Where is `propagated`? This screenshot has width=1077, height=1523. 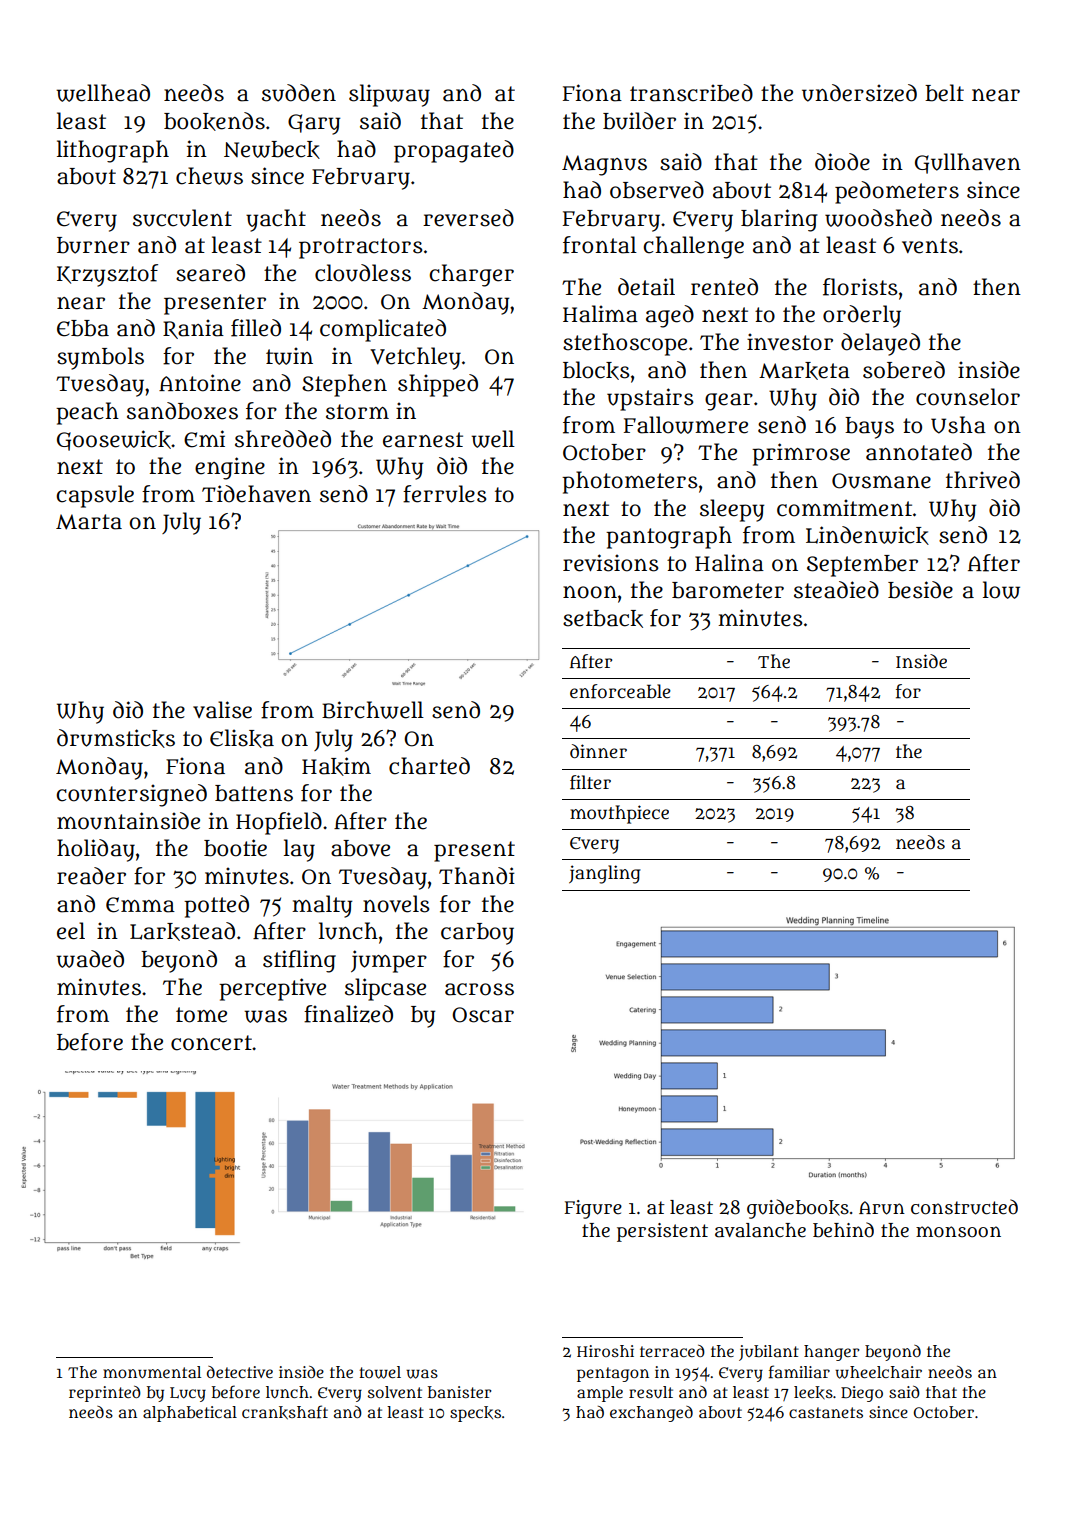 propagated is located at coordinates (454, 151).
